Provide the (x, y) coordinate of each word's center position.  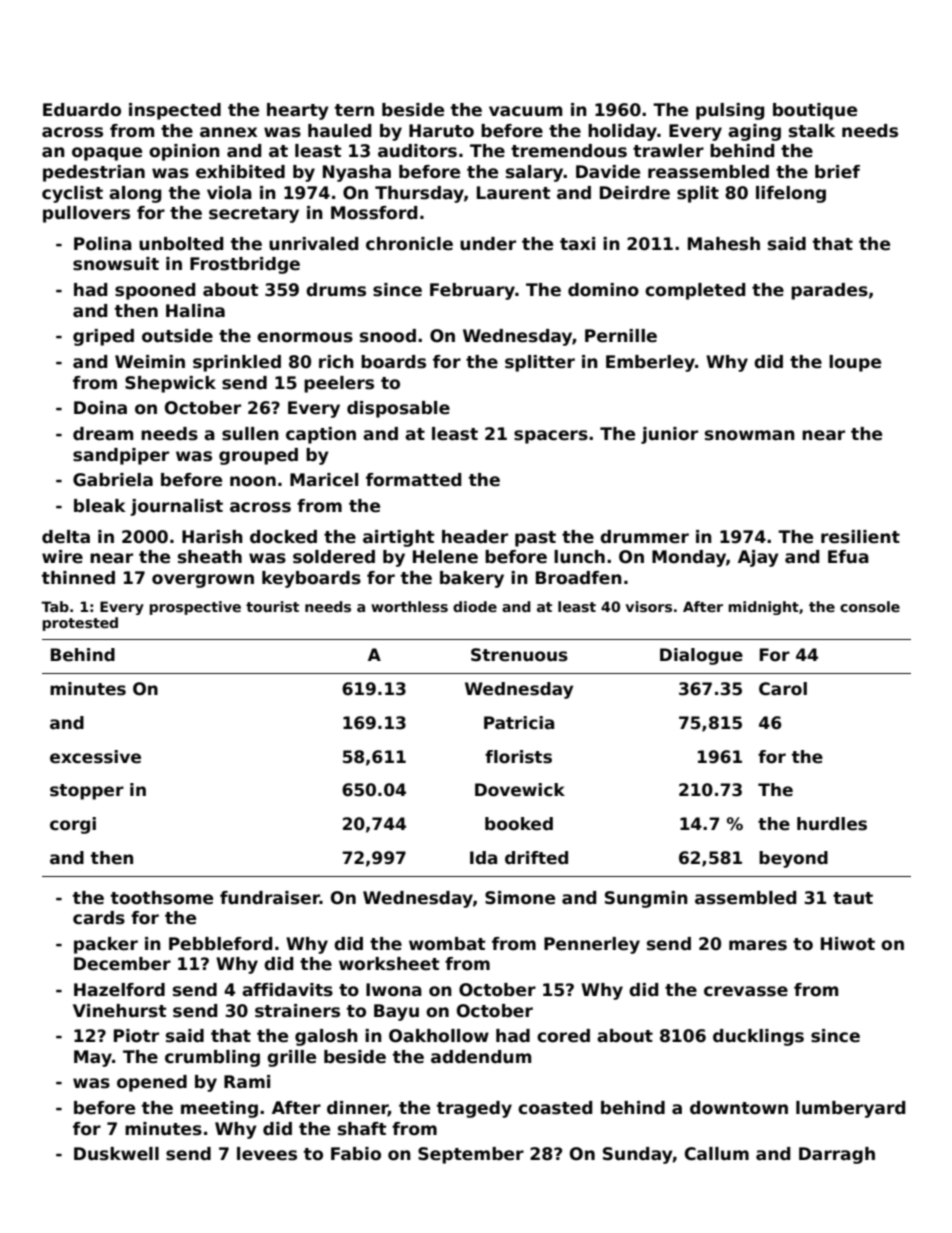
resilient (860, 537)
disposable (398, 409)
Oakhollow (439, 1036)
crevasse (746, 991)
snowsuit (116, 264)
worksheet (389, 964)
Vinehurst (119, 1011)
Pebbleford (220, 944)
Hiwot (848, 944)
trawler (668, 151)
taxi (577, 243)
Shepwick (170, 384)
